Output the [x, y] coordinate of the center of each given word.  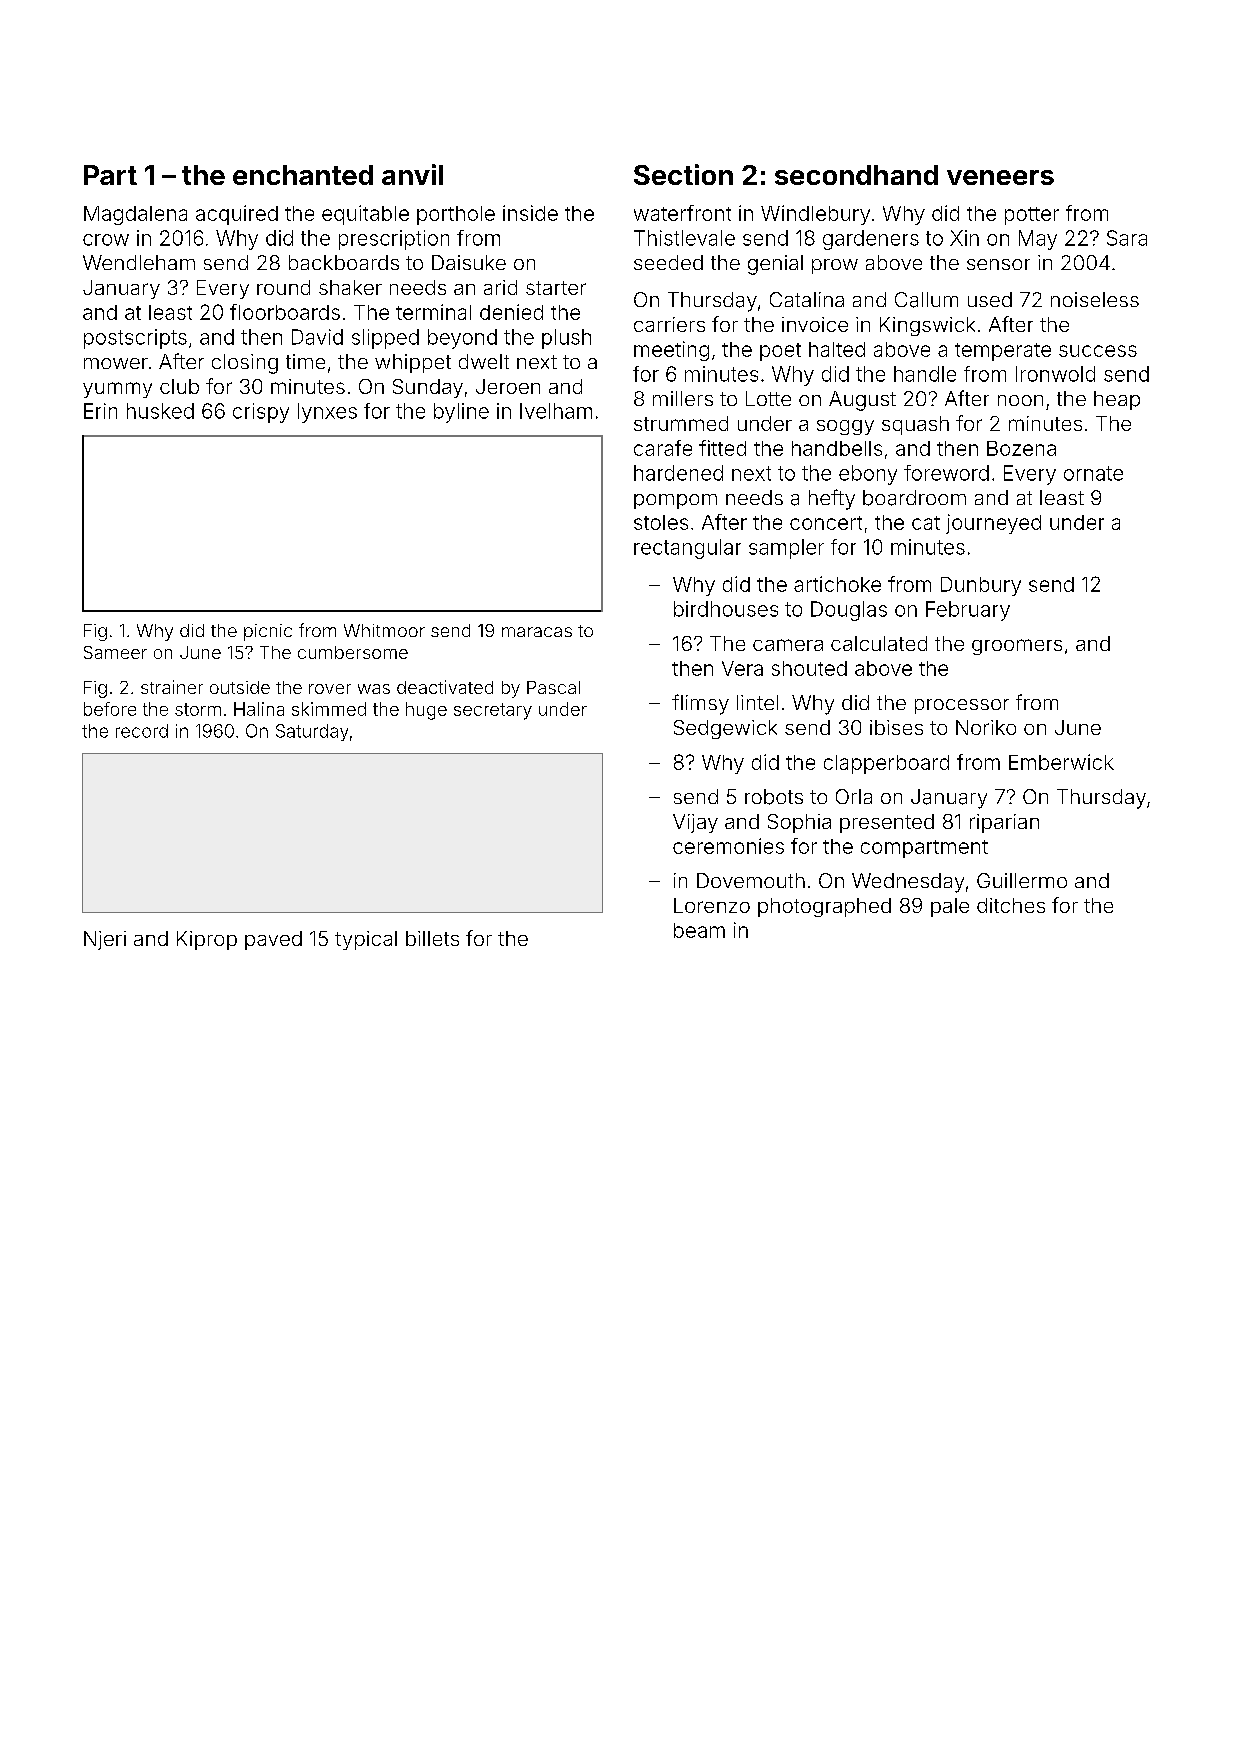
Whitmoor [384, 630]
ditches [1011, 905]
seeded [668, 262]
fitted [722, 448]
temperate [1003, 352]
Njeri [105, 940]
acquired [237, 215]
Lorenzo [712, 905]
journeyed [993, 524]
